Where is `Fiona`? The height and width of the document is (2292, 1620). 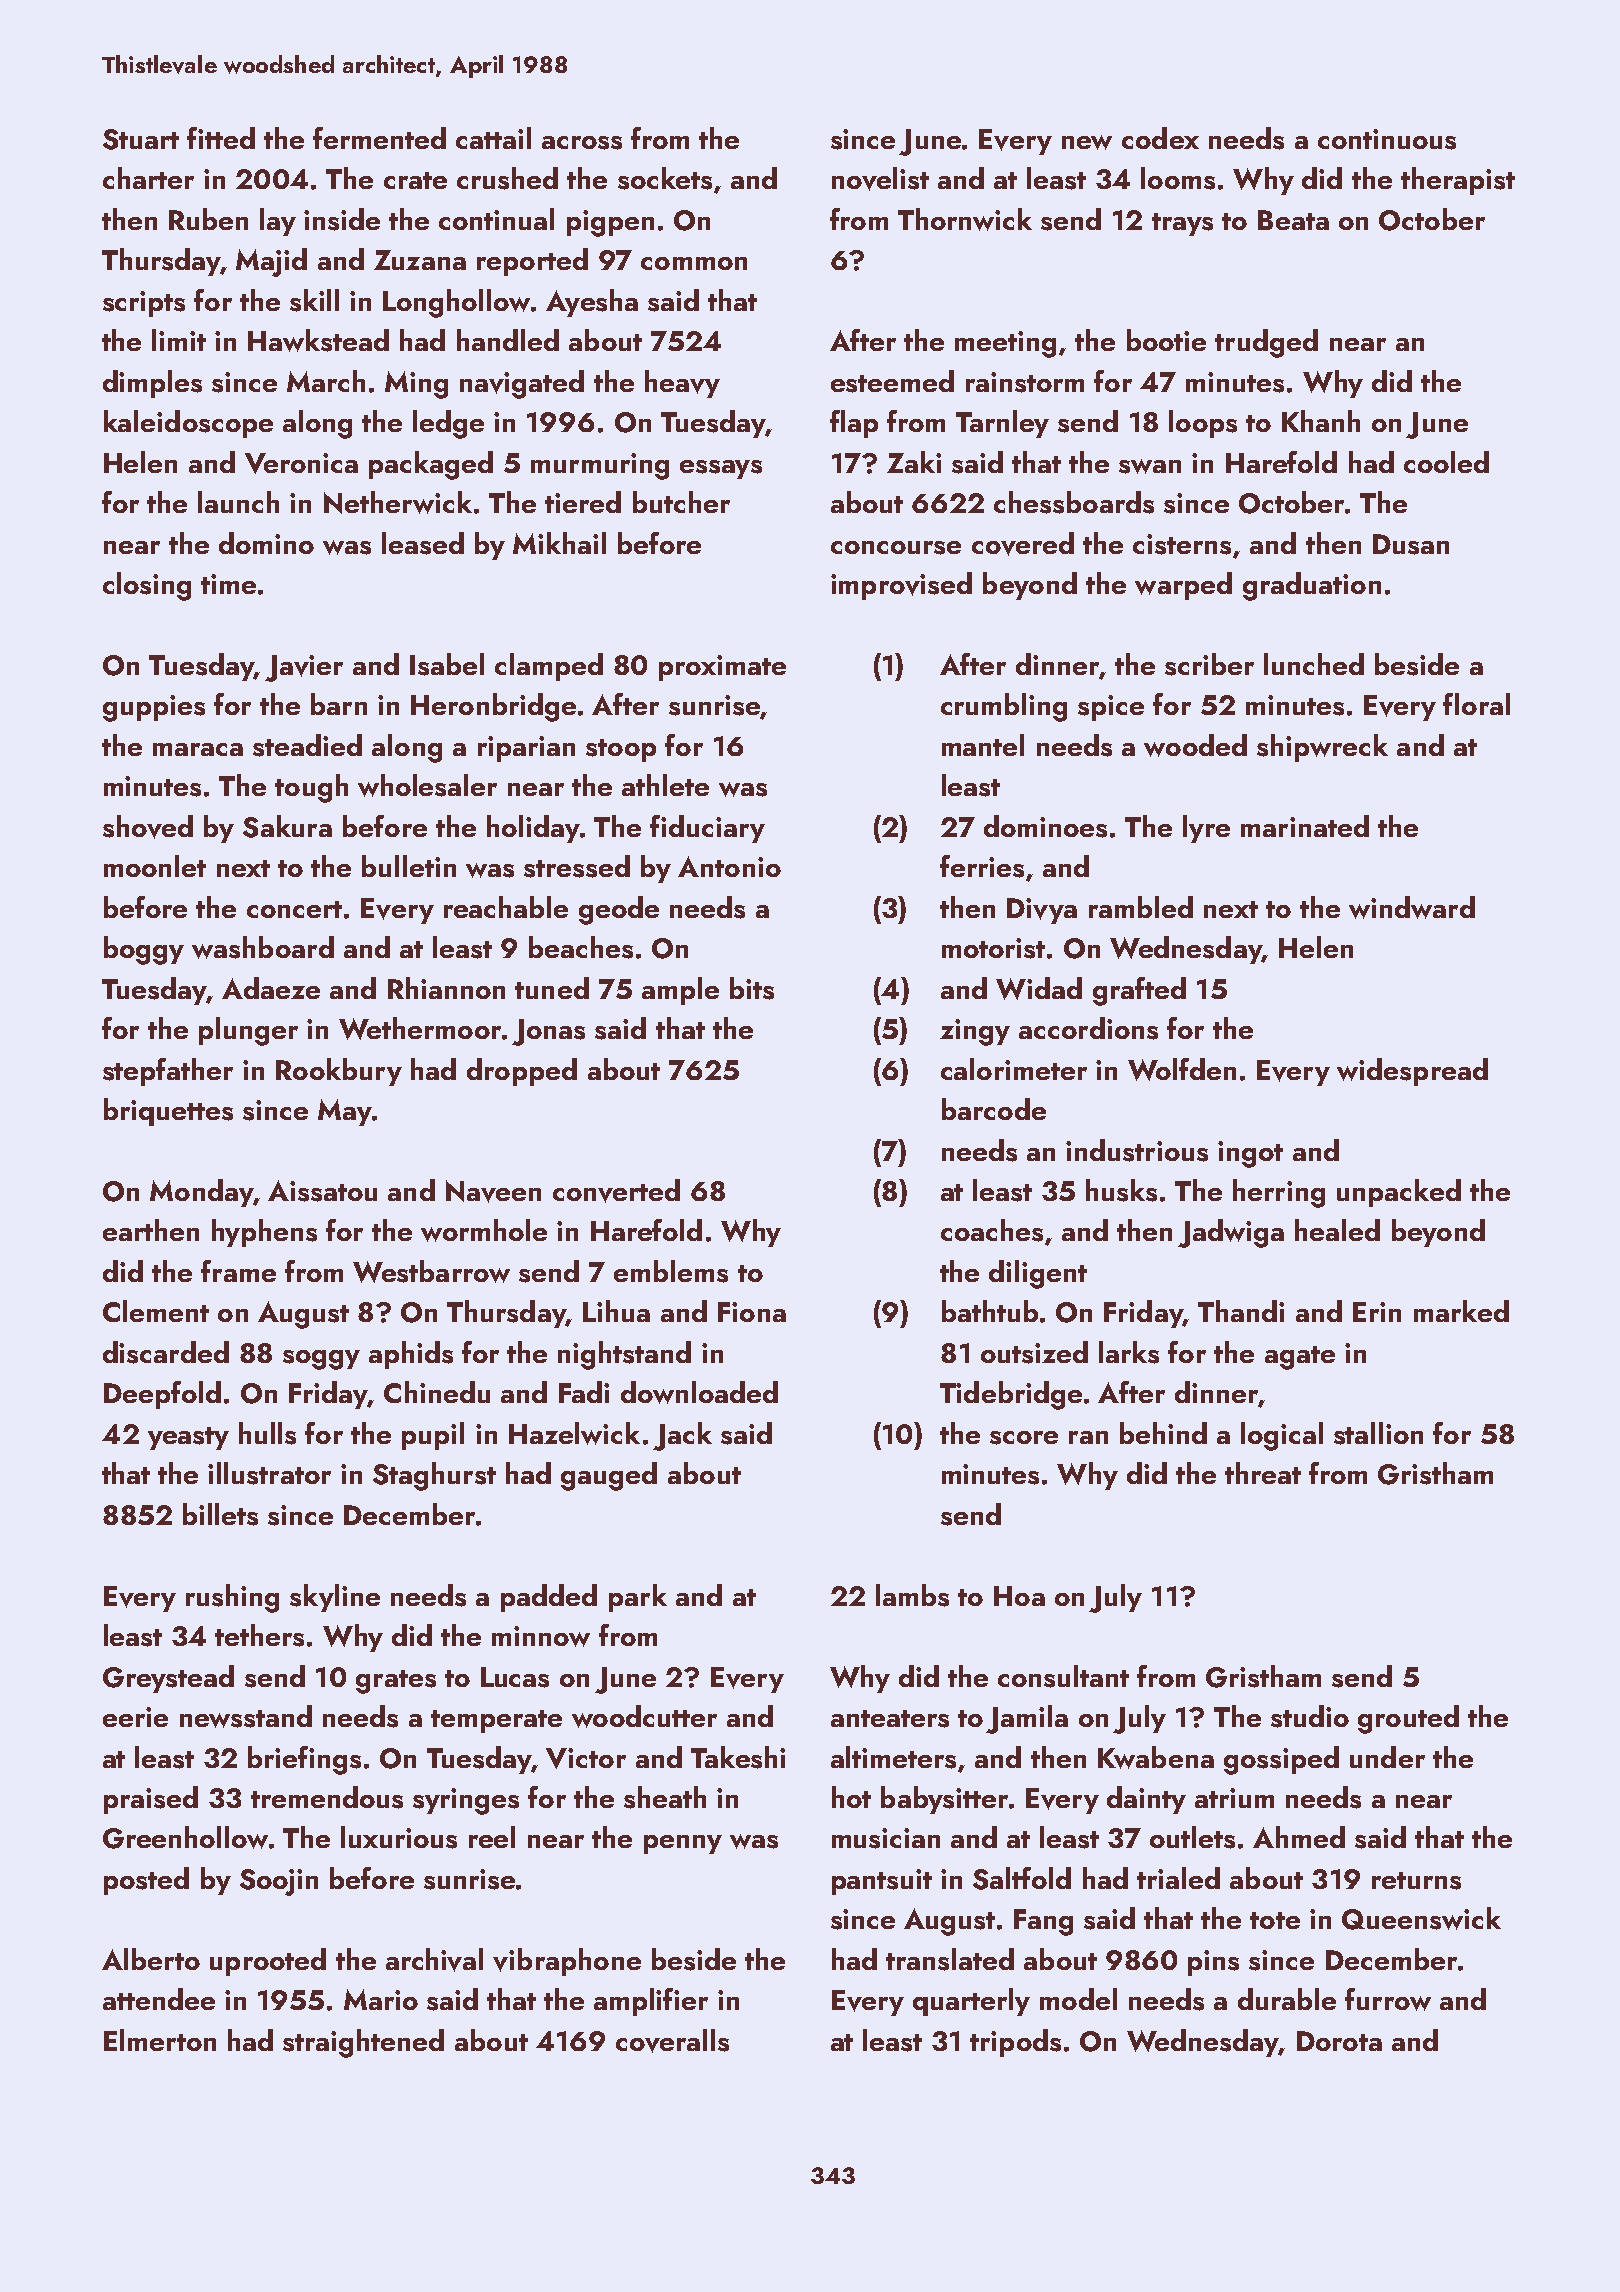 Fiona is located at coordinates (752, 1312).
